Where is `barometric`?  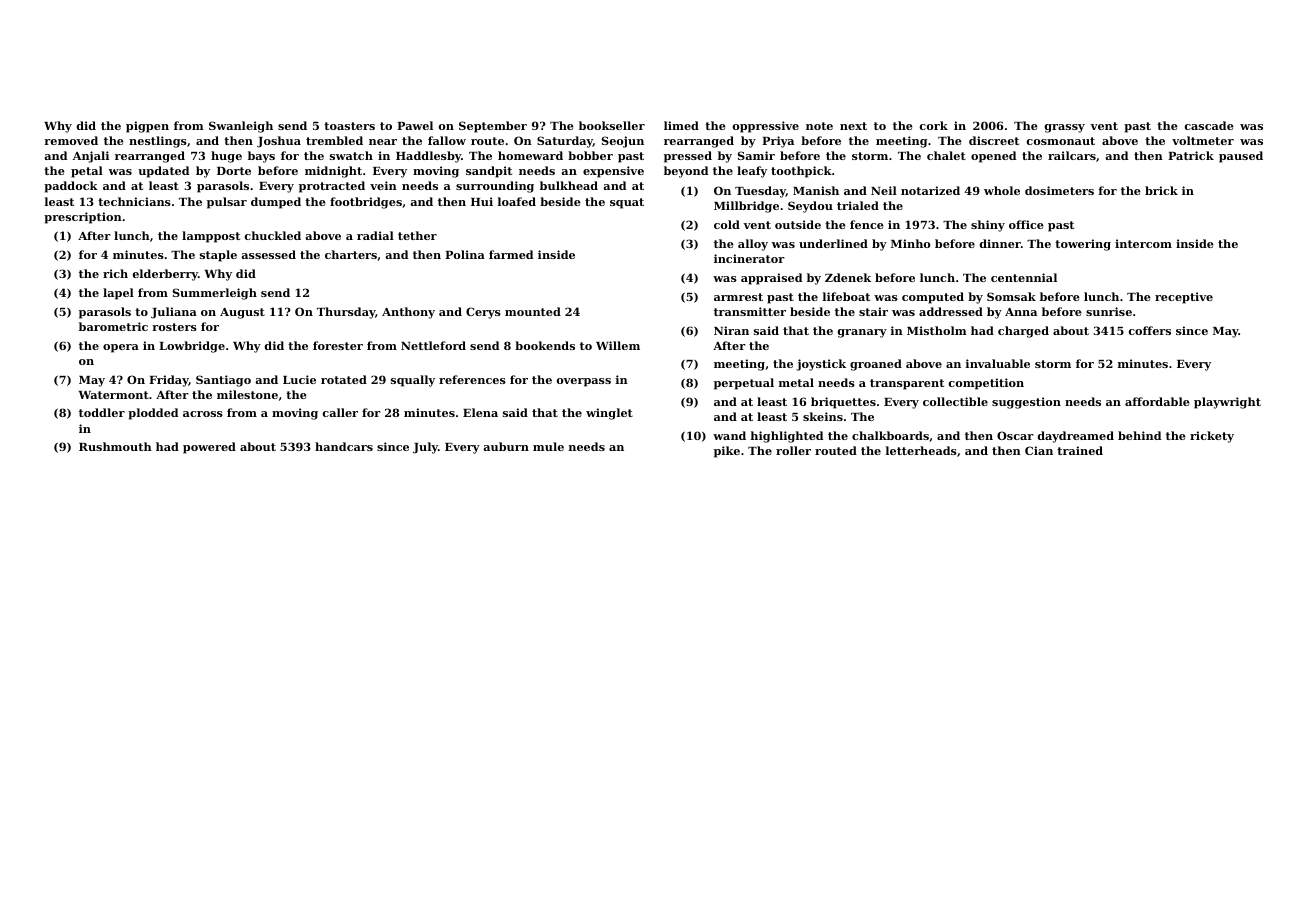
barometric is located at coordinates (113, 326).
